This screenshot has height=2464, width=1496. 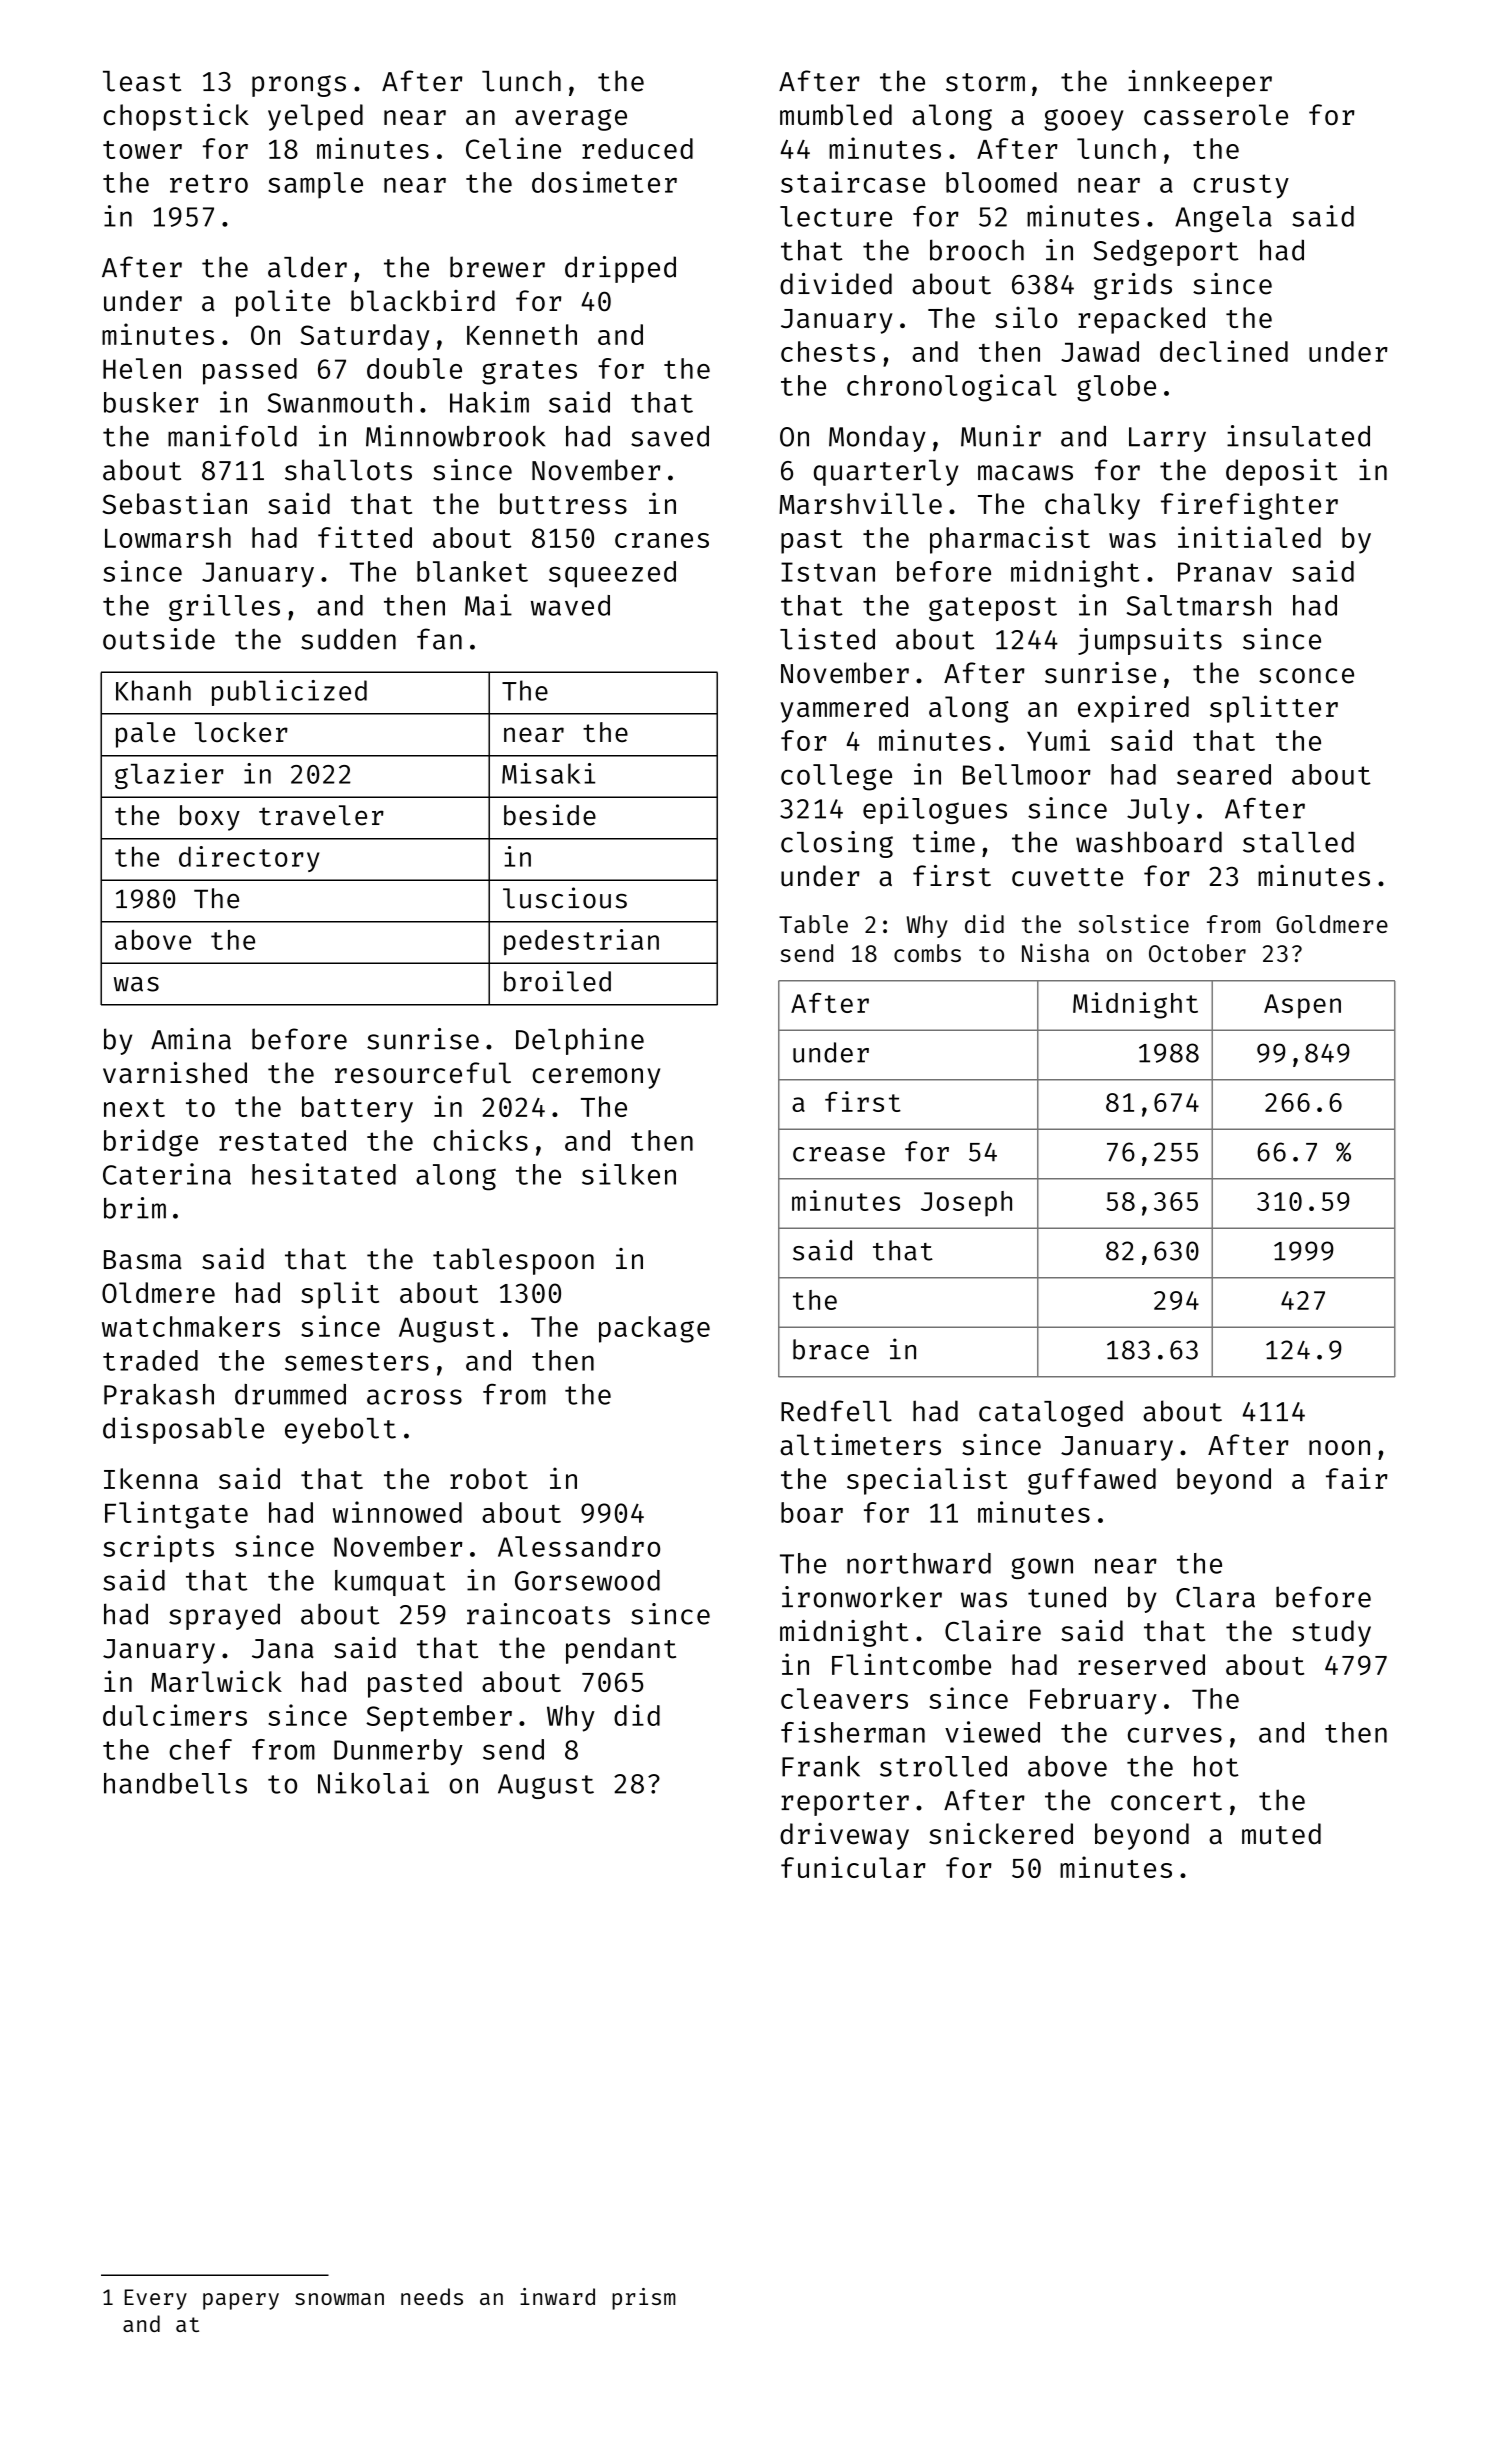 What do you see at coordinates (1339, 1448) in the screenshot?
I see `noon` at bounding box center [1339, 1448].
